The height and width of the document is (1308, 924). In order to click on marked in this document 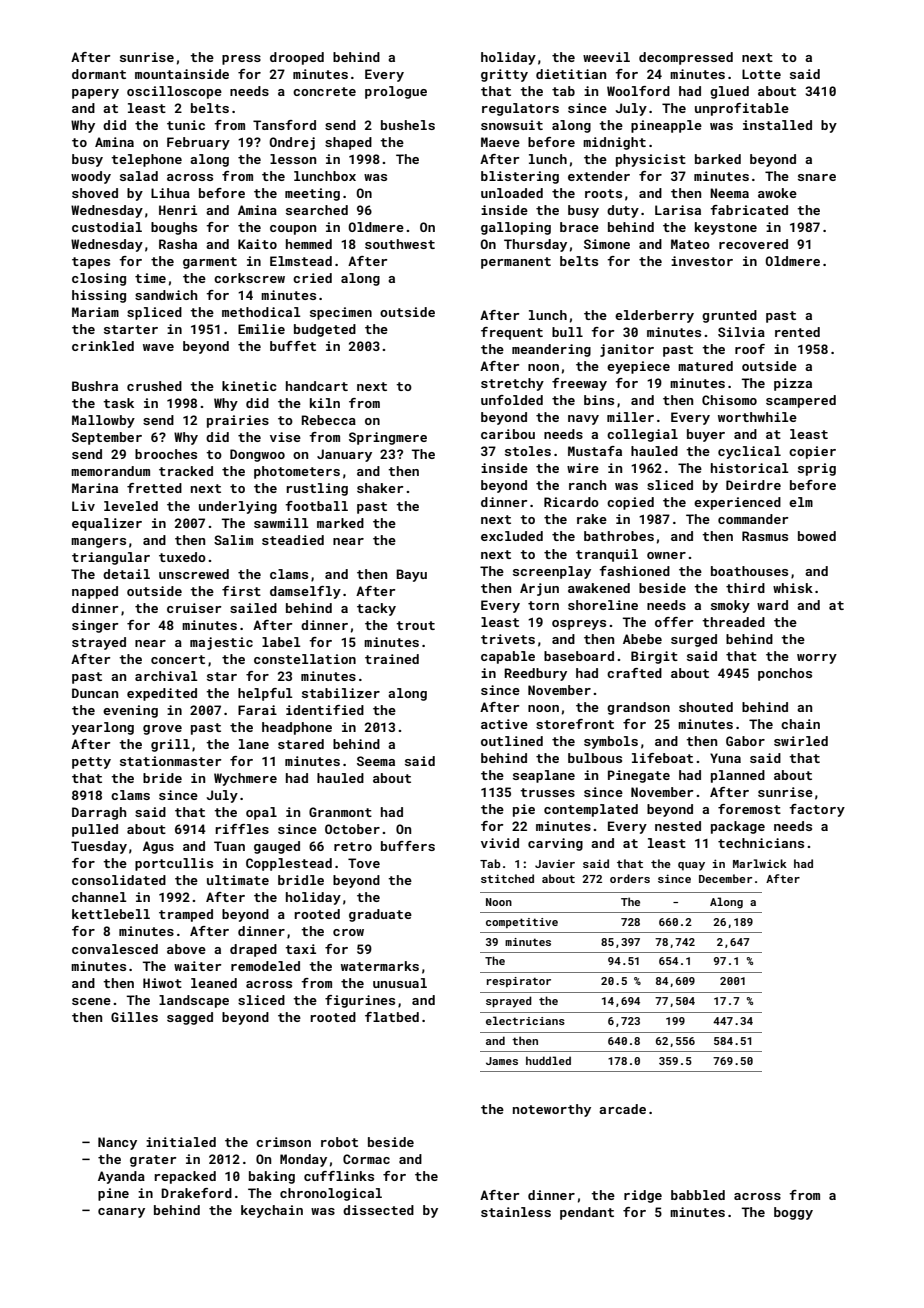, I will do `click(340, 523)`.
